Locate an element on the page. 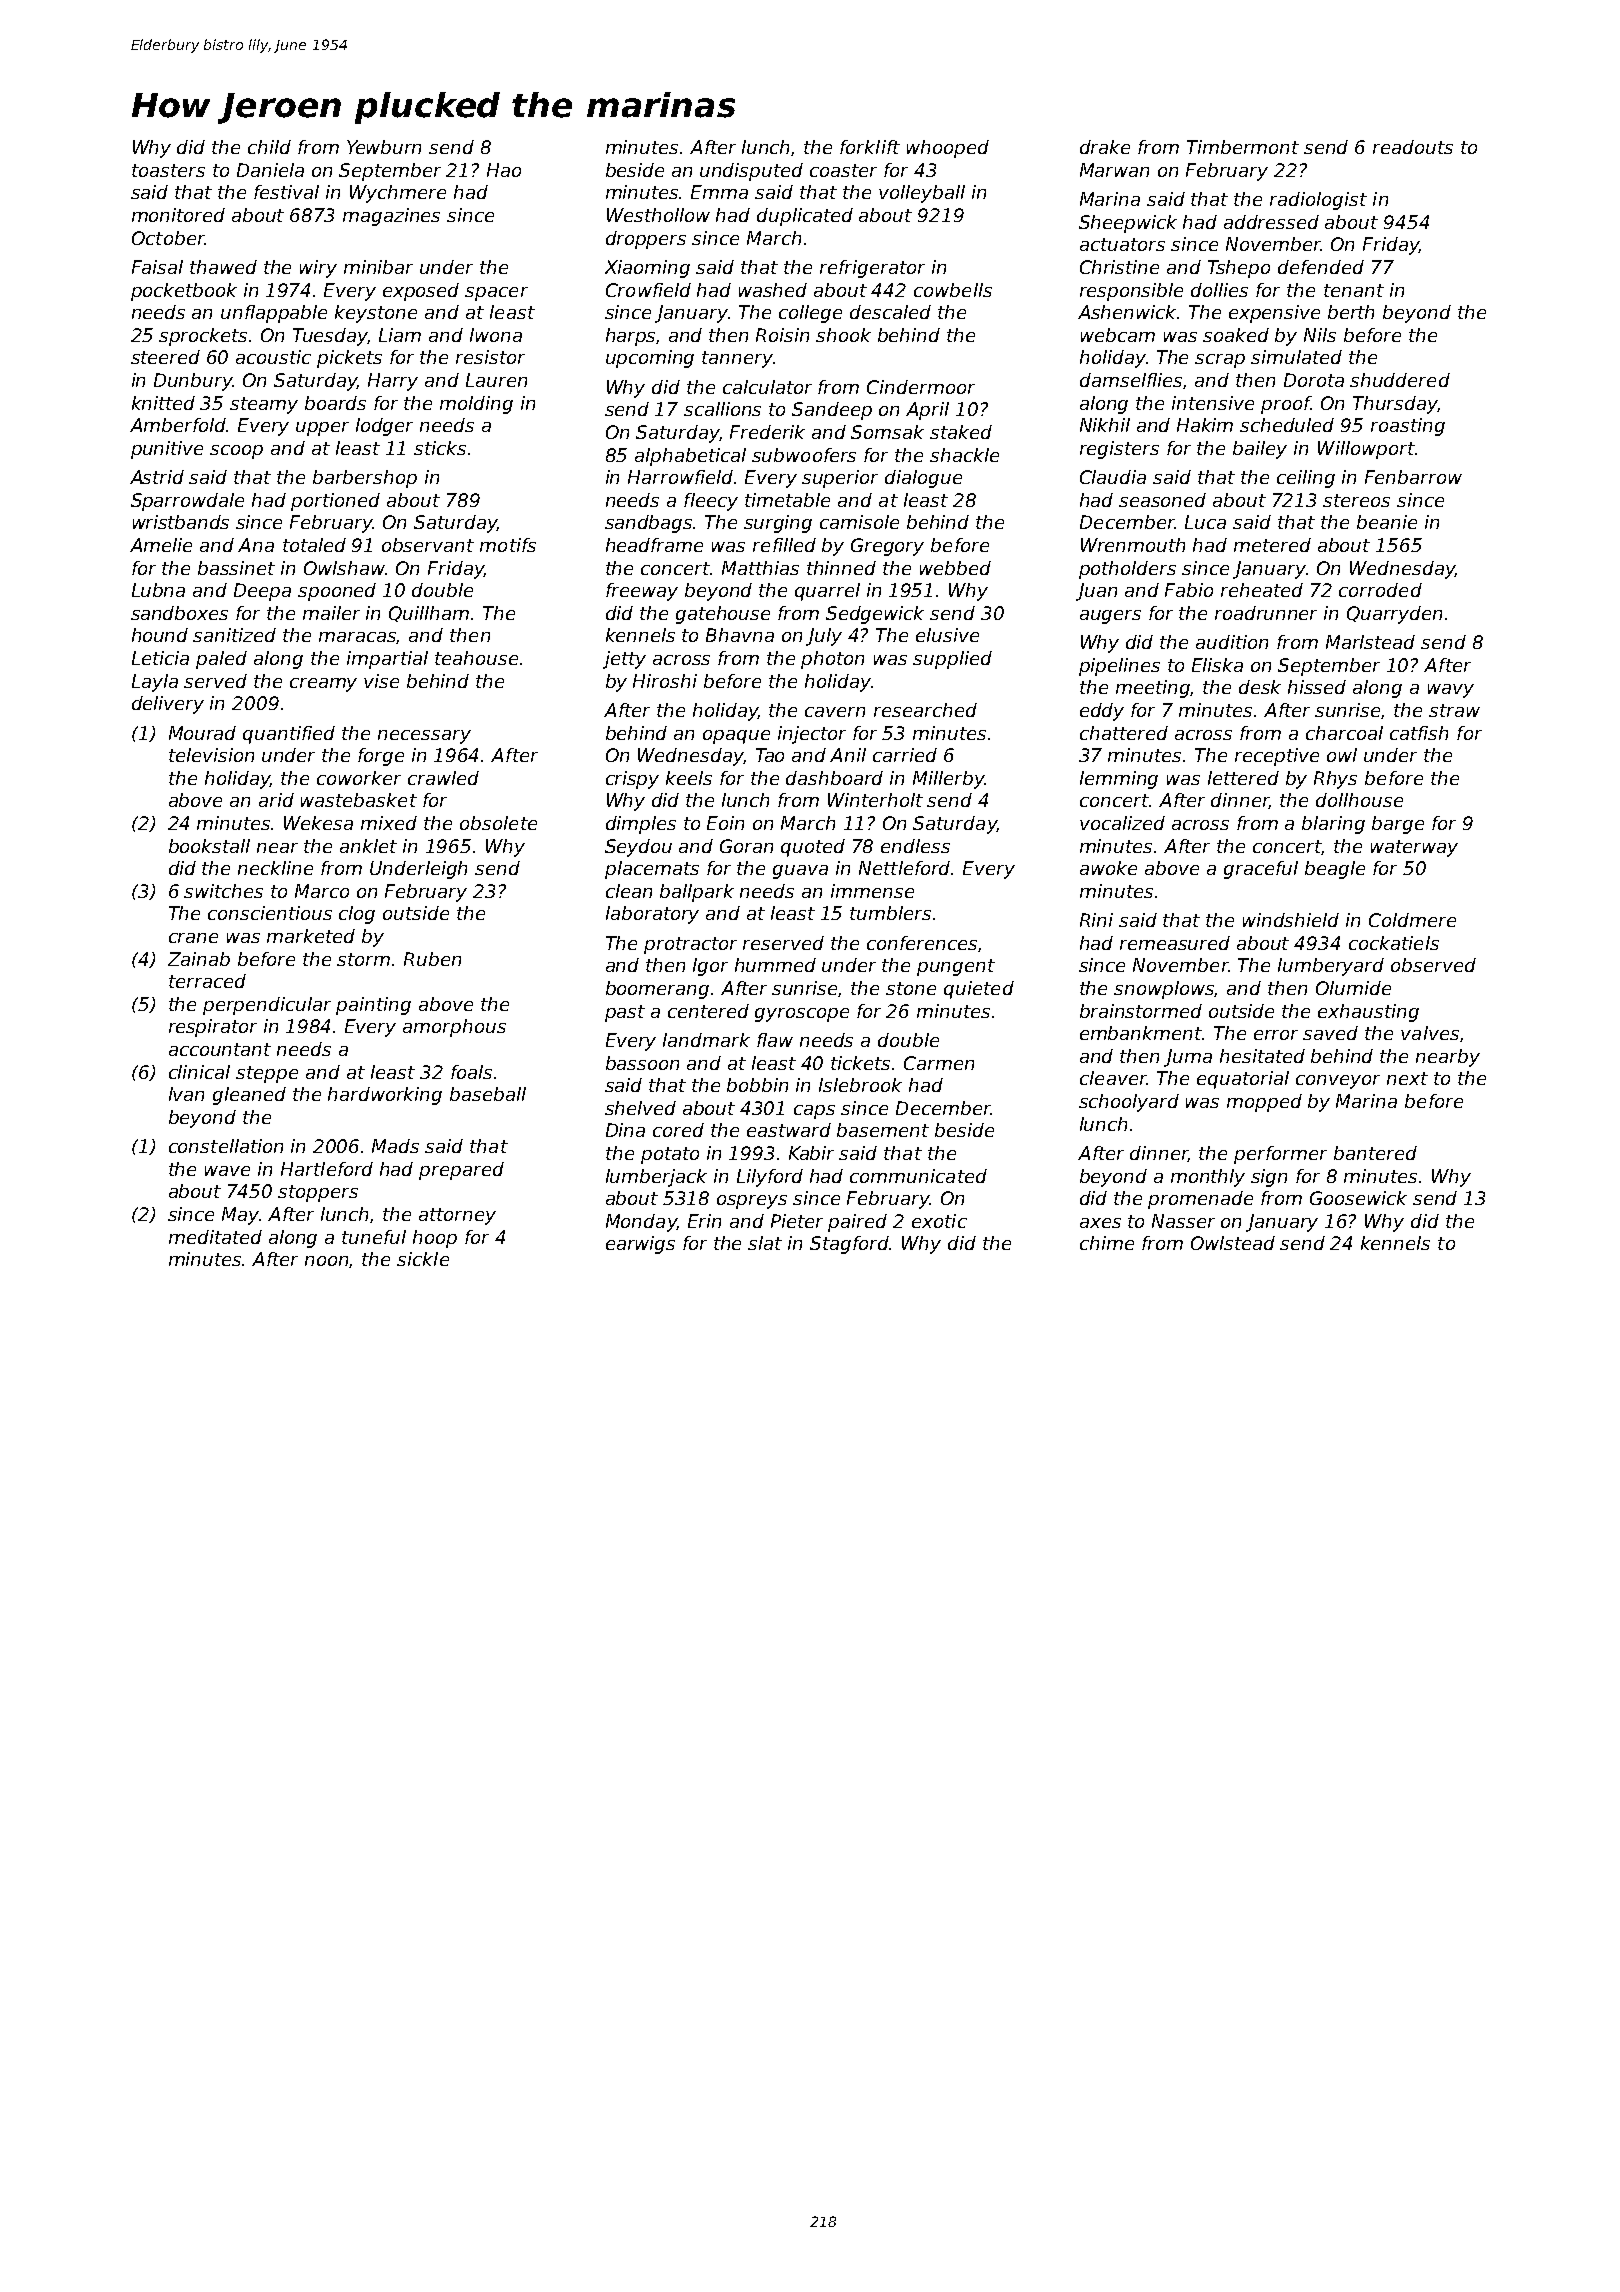 The image size is (1620, 2292). noon is located at coordinates (327, 1262).
